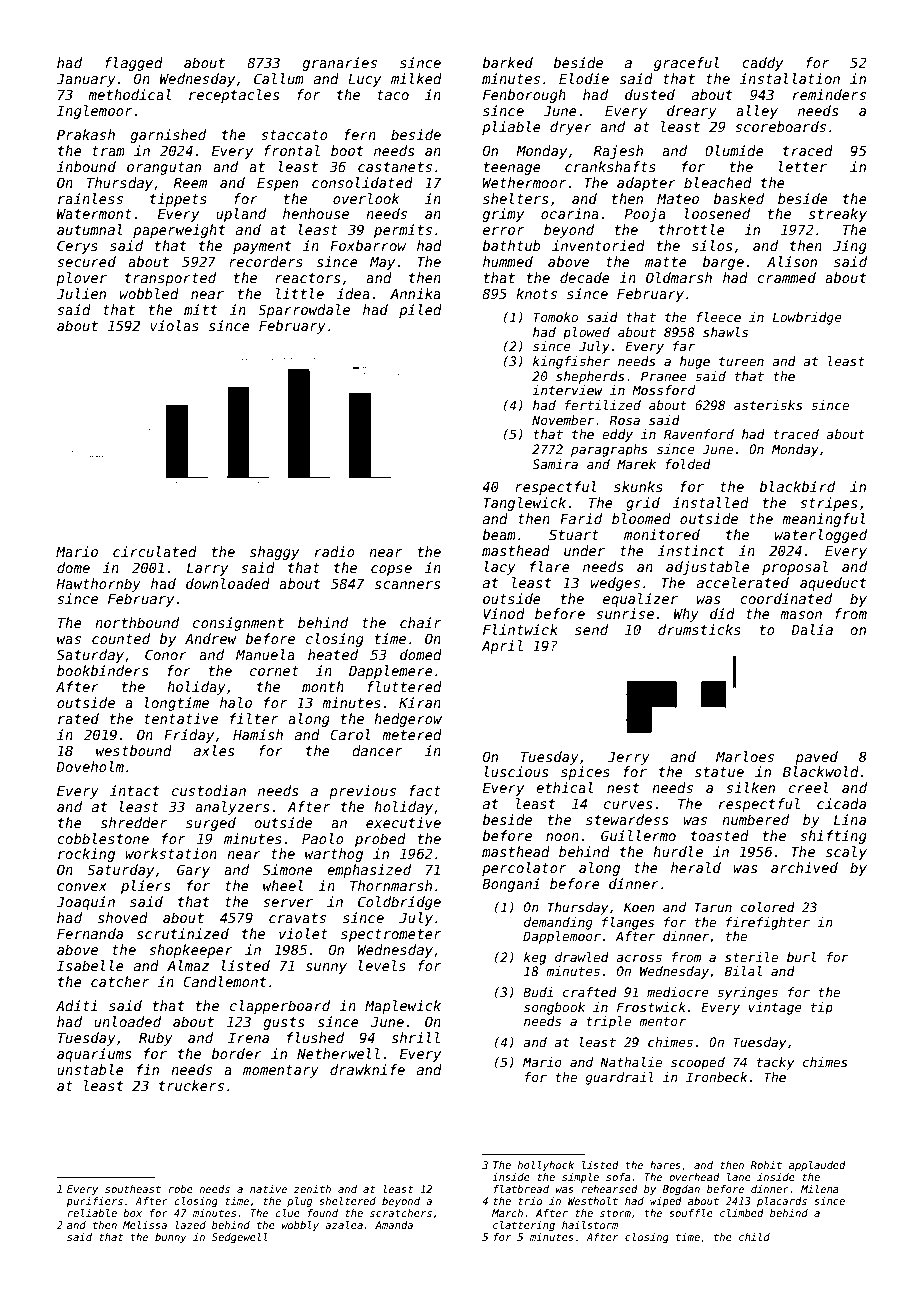  What do you see at coordinates (382, 965) in the screenshot?
I see `levels` at bounding box center [382, 965].
